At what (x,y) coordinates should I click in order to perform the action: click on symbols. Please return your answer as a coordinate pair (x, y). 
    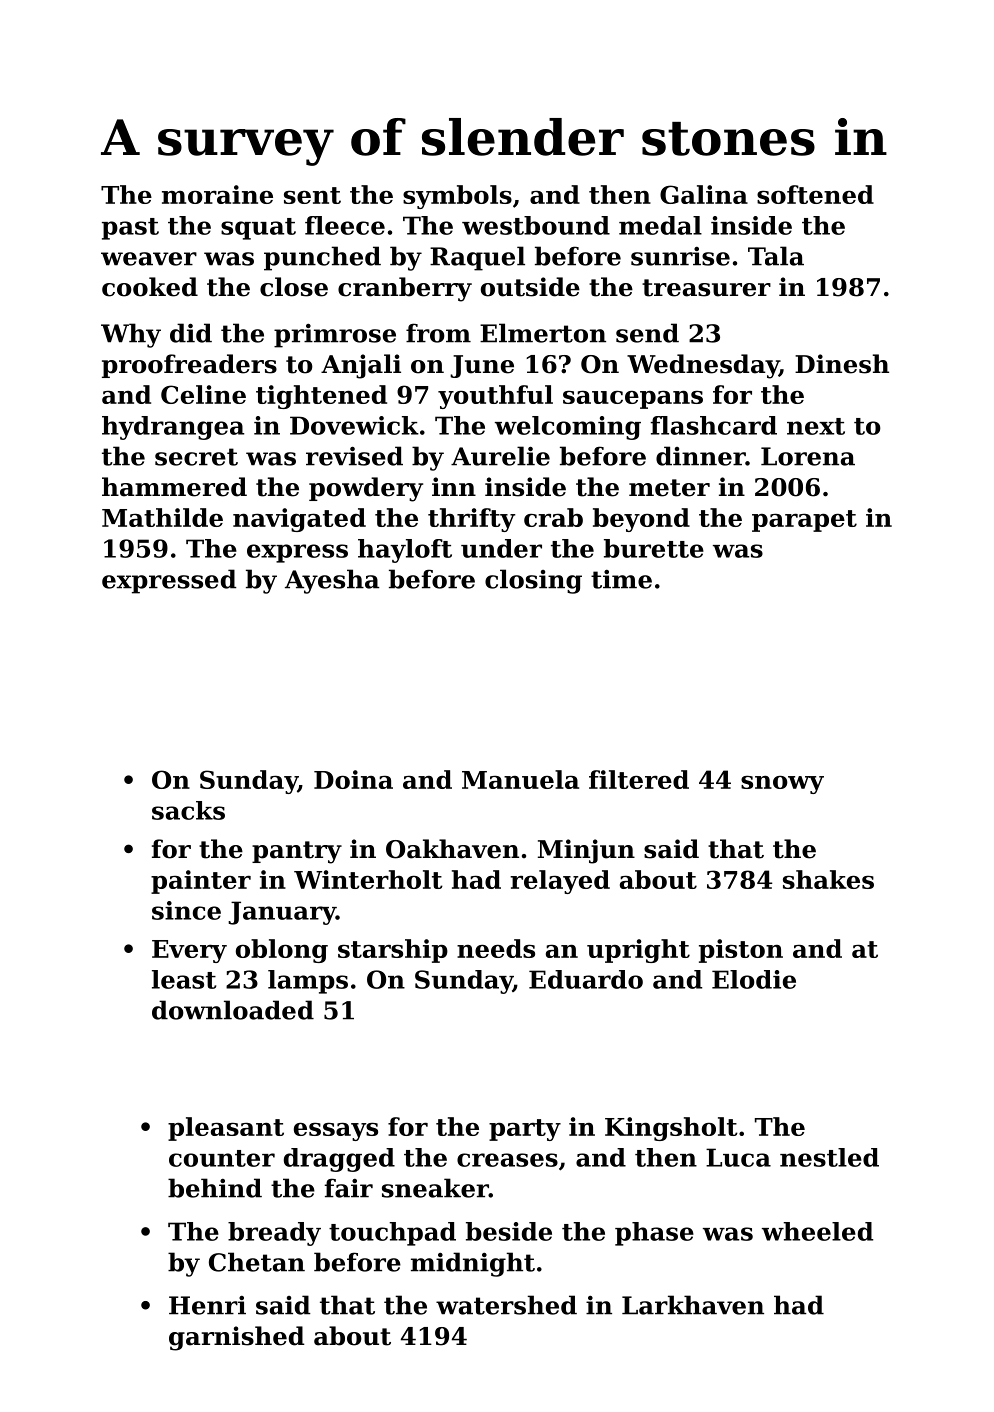
    Looking at the image, I should click on (457, 197).
